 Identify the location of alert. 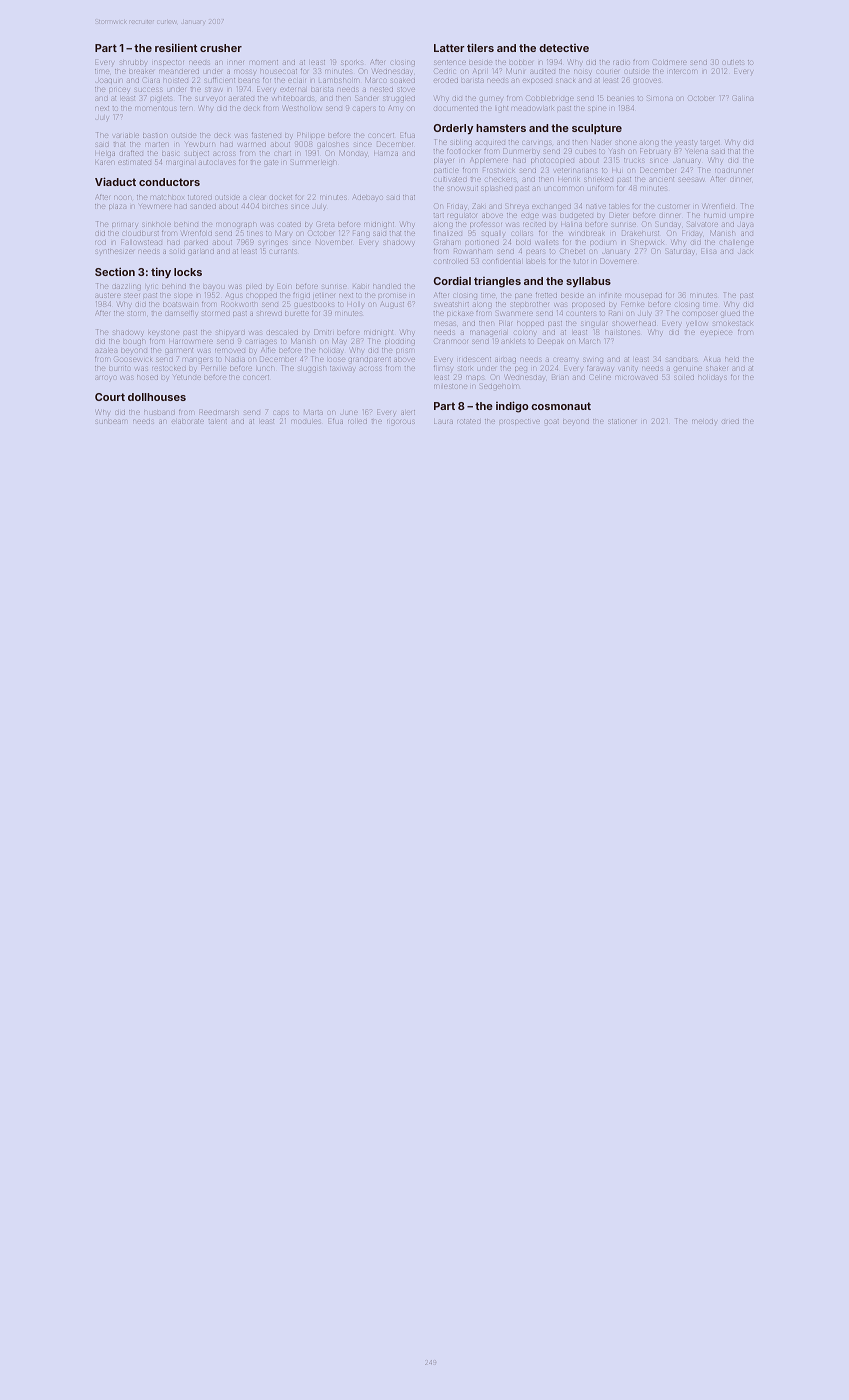
(408, 412).
